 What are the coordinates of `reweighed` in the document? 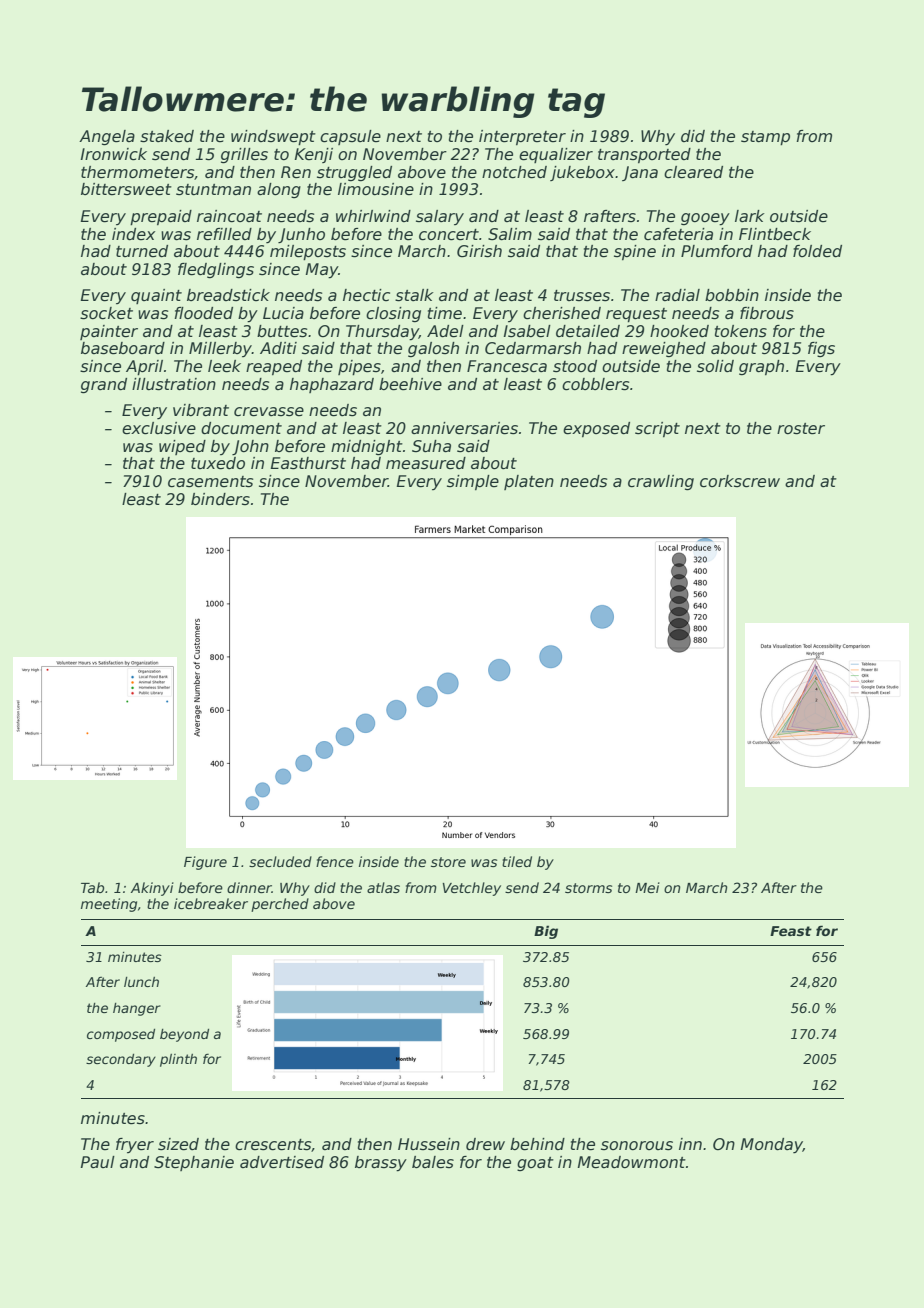 It's located at (664, 349).
